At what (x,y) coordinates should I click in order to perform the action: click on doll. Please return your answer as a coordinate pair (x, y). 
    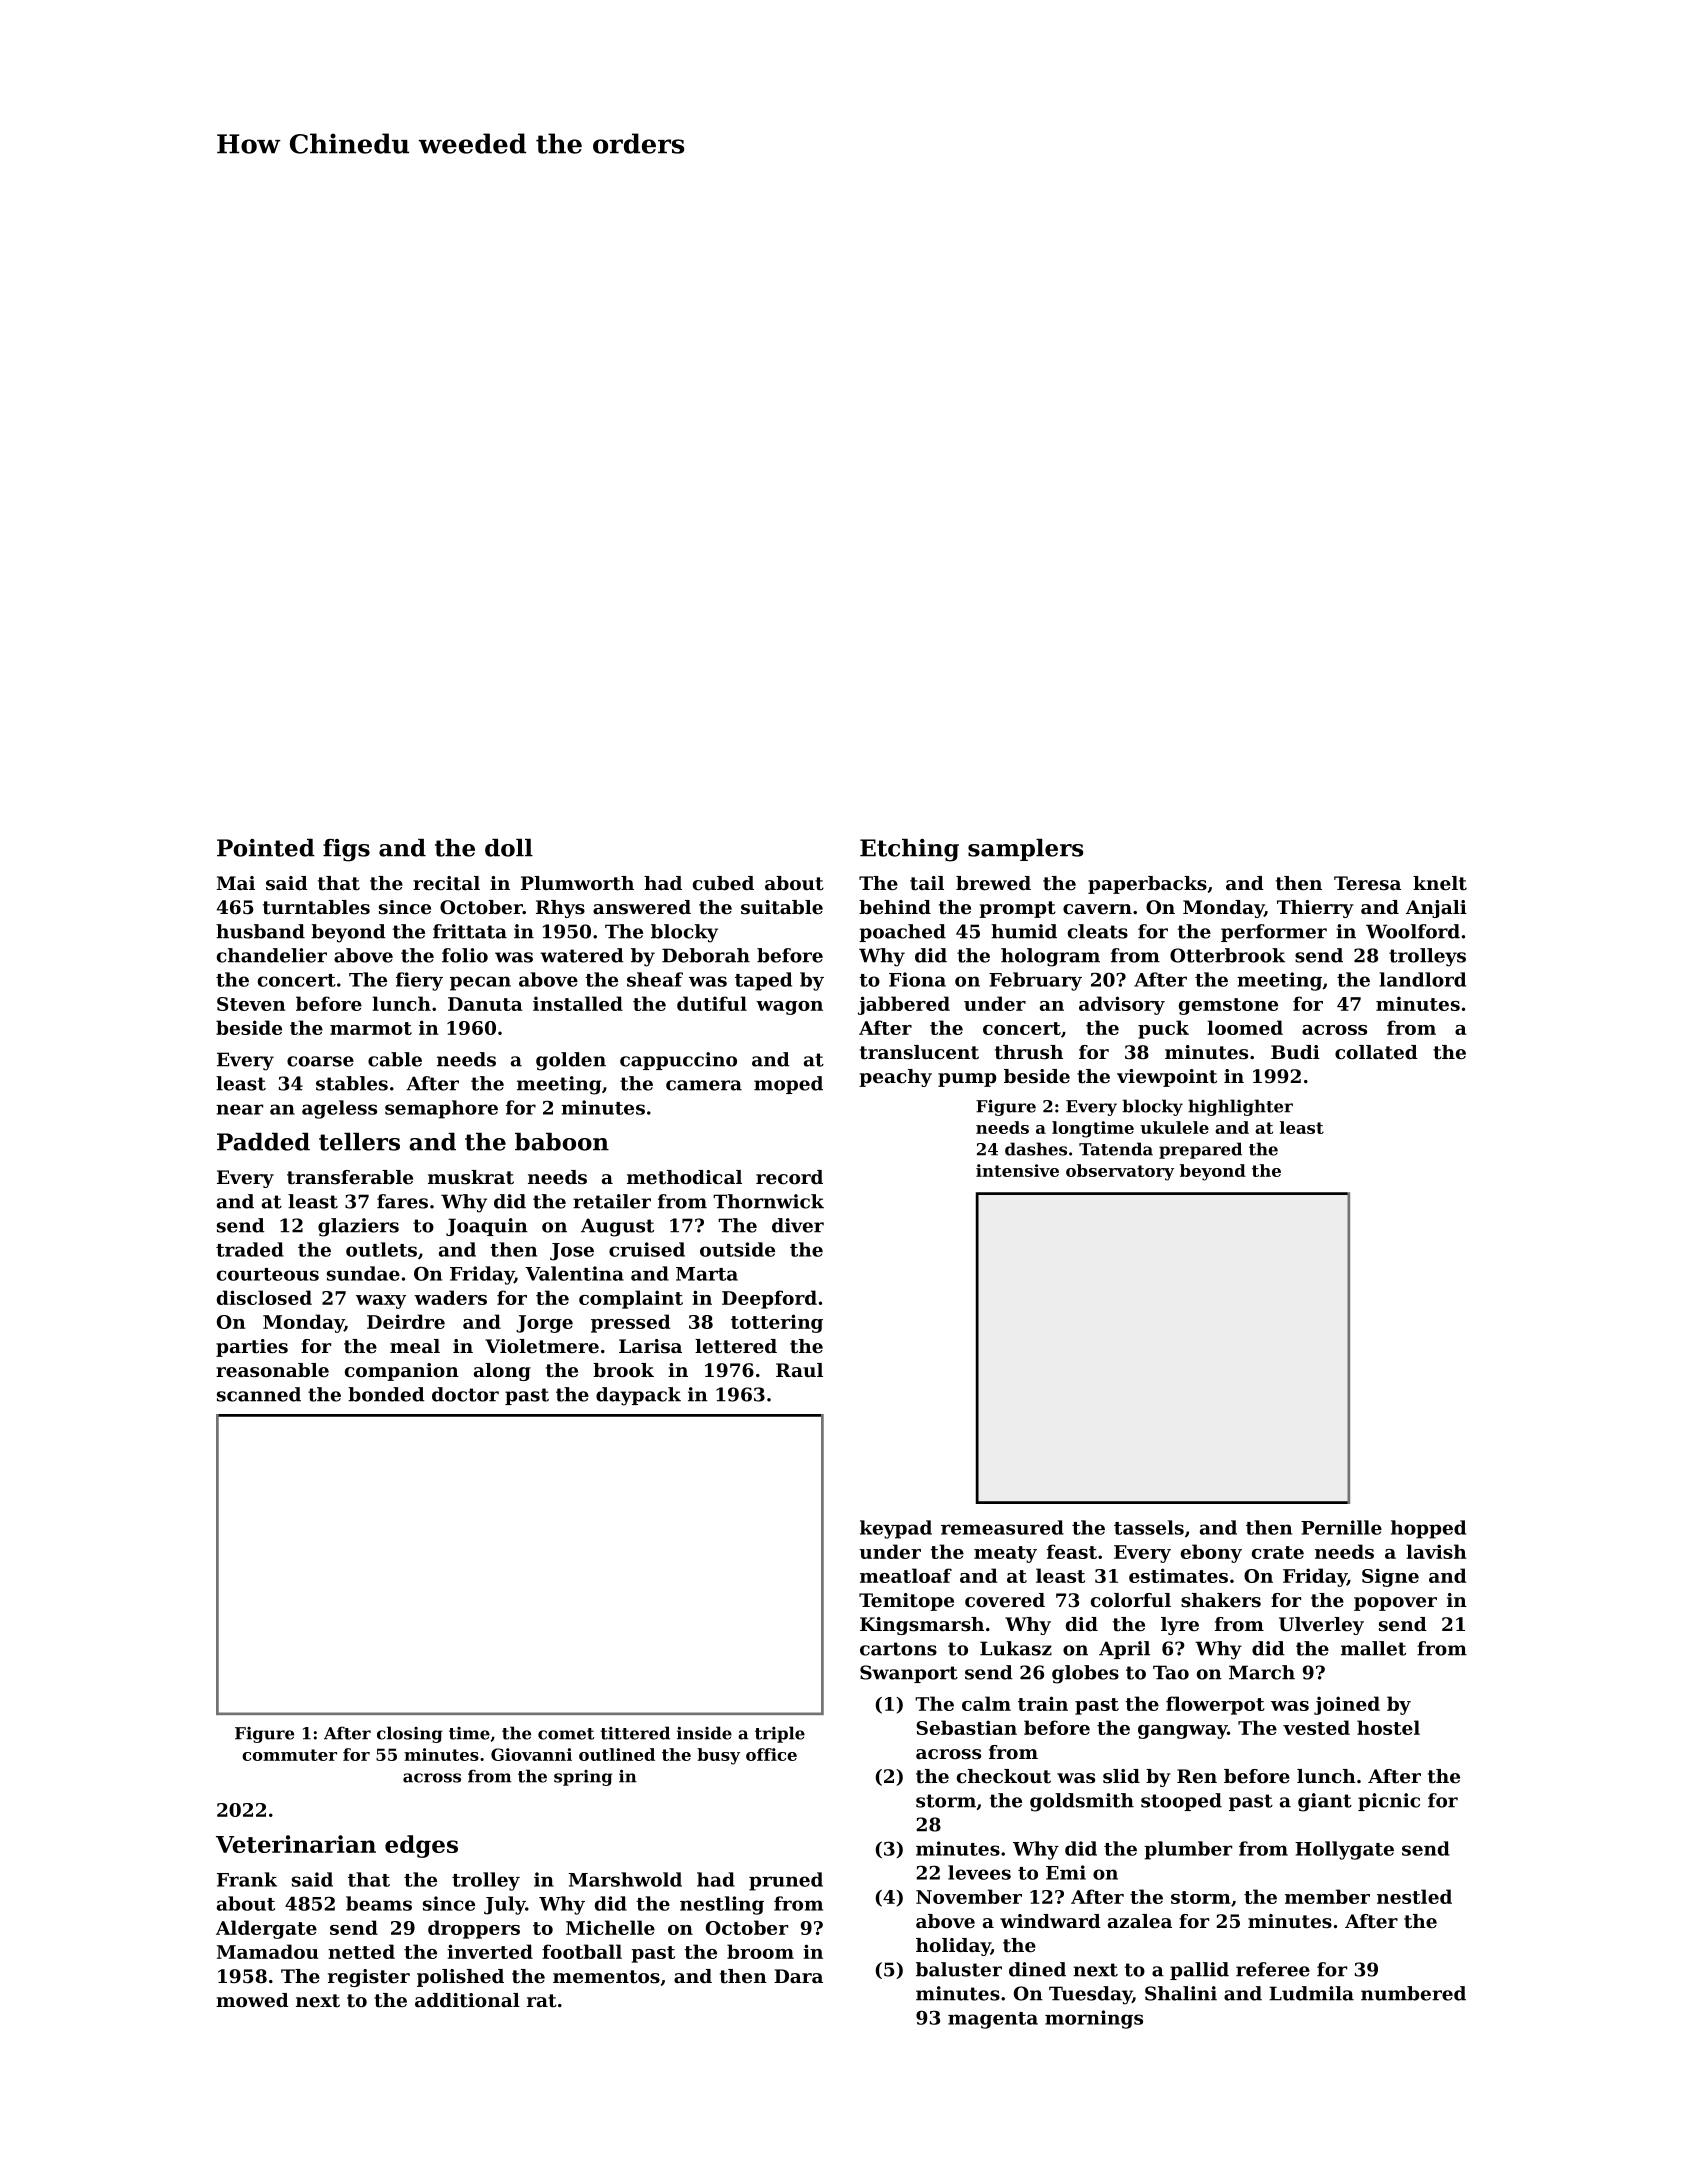
    Looking at the image, I should click on (509, 848).
